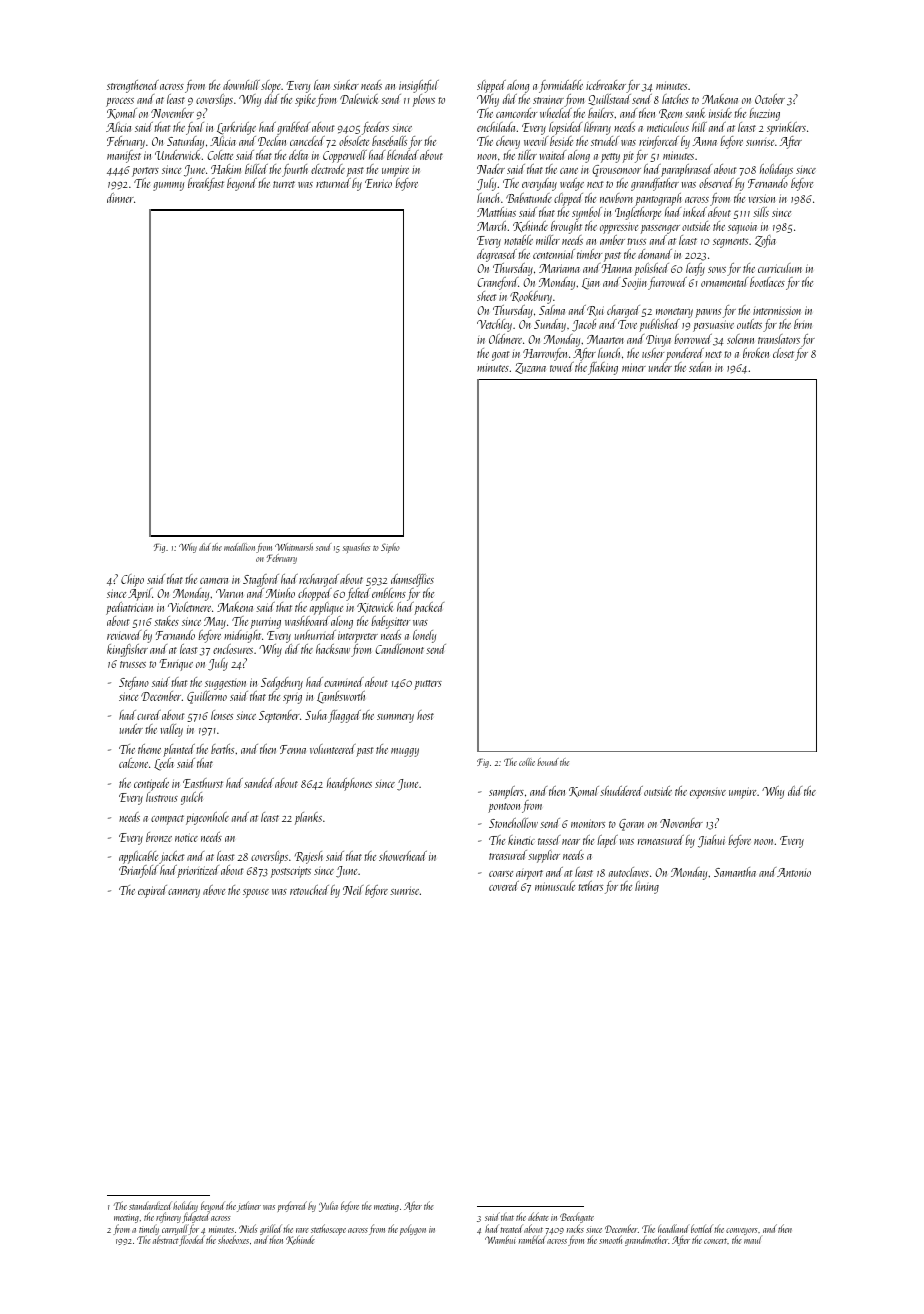 The height and width of the page is (1314, 924). What do you see at coordinates (256, 169) in the page?
I see `billed` at bounding box center [256, 169].
